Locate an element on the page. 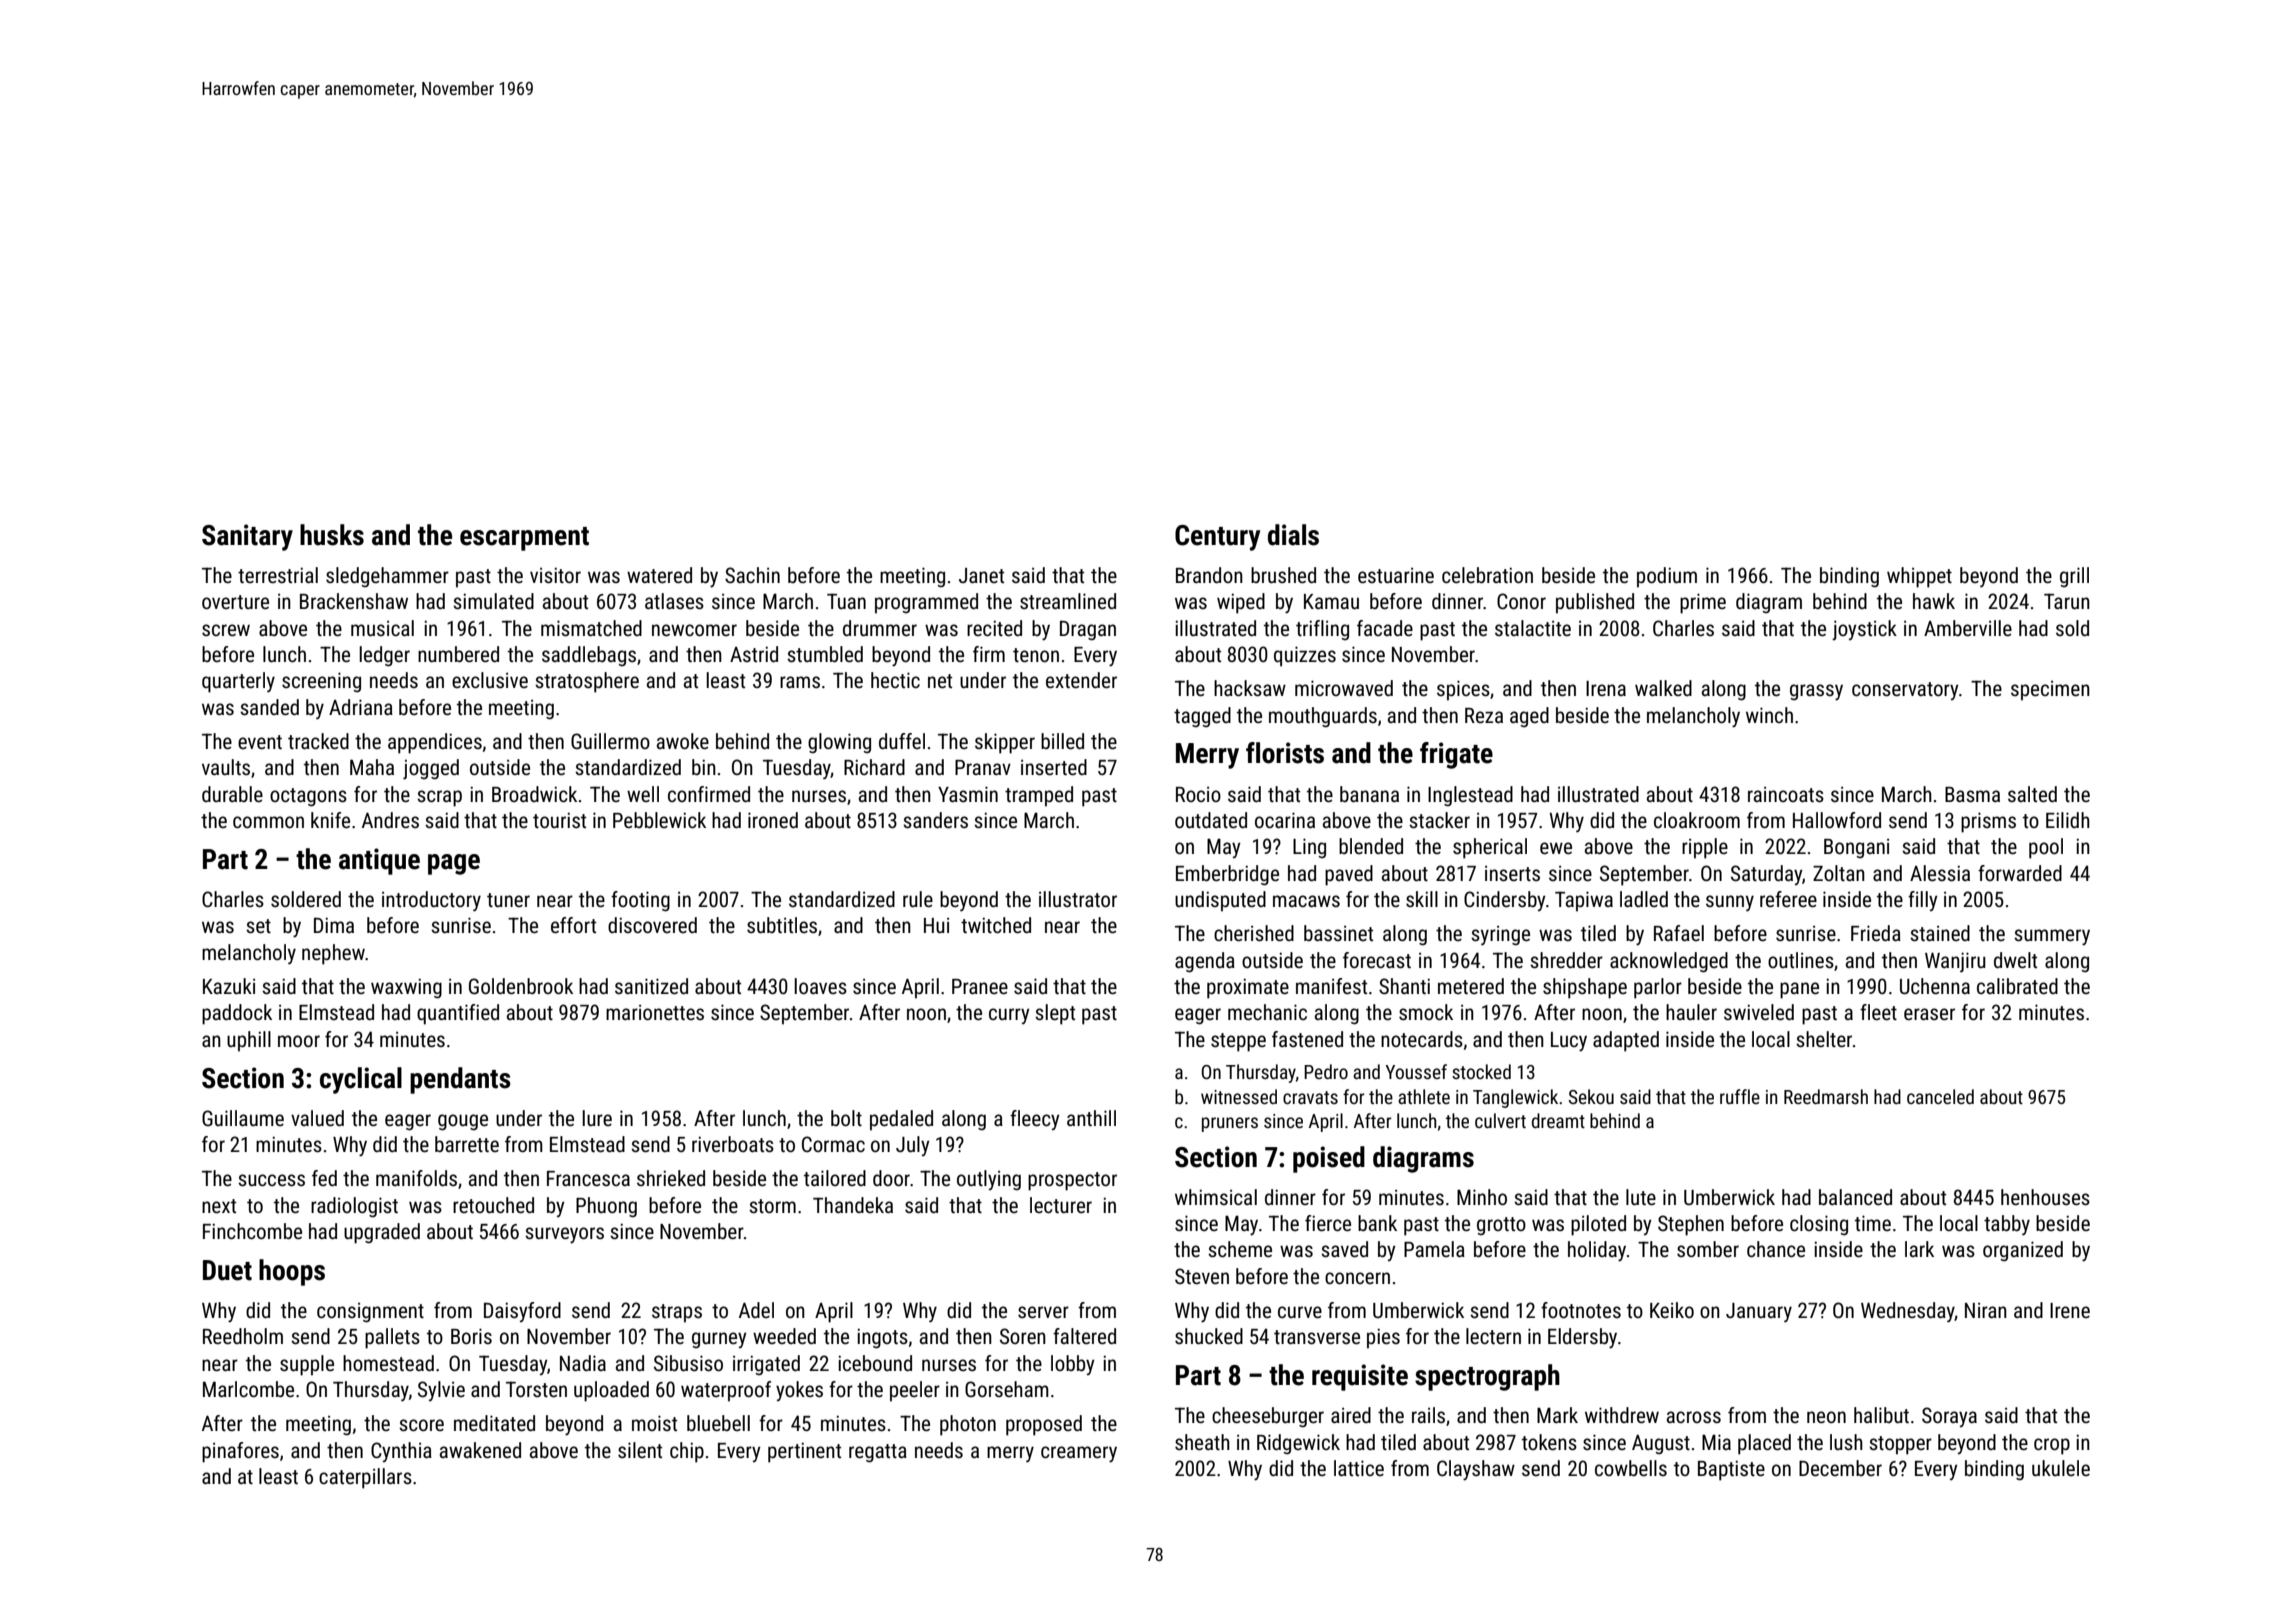  supple is located at coordinates (307, 1365).
